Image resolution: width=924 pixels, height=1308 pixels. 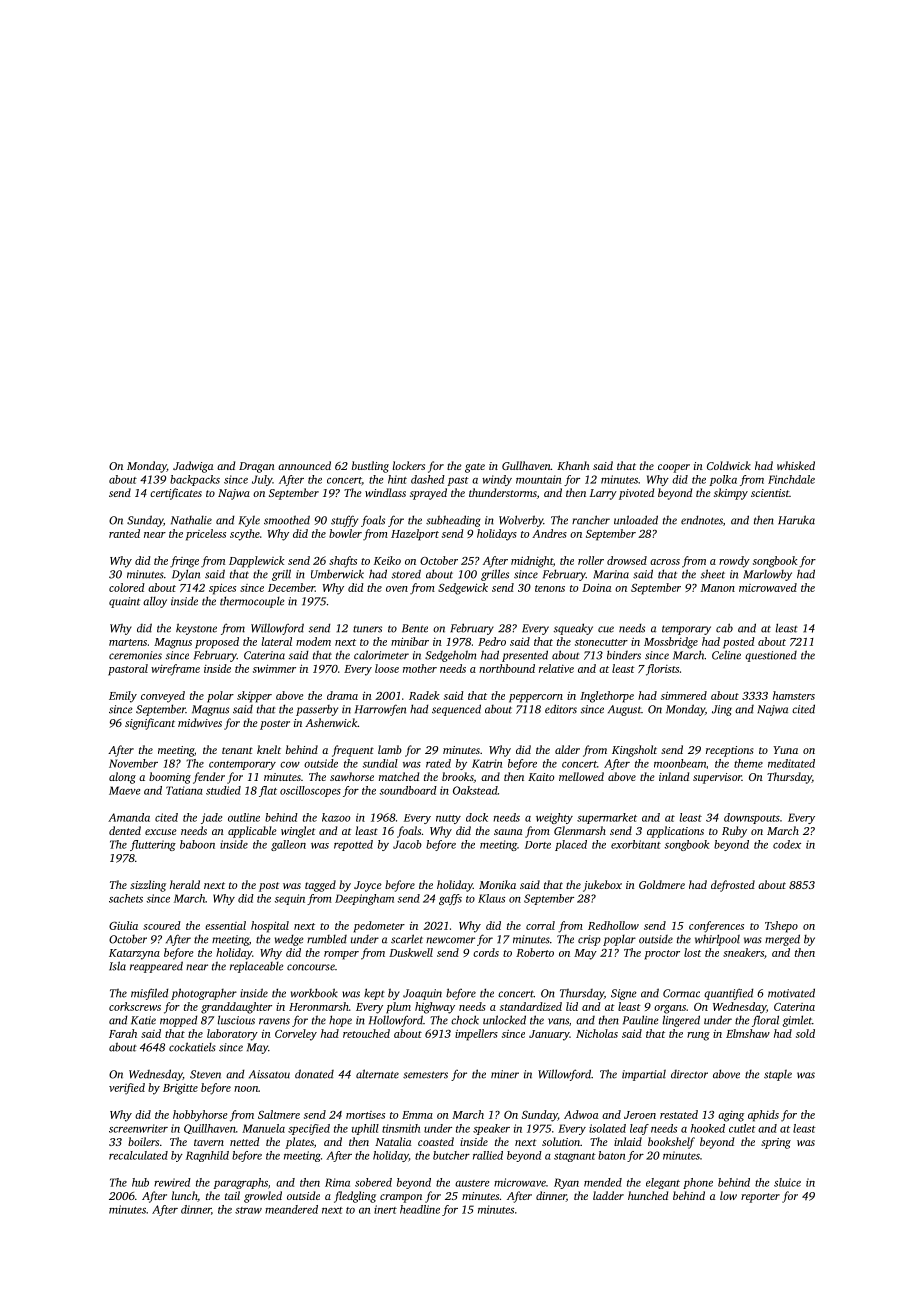 What do you see at coordinates (290, 899) in the document?
I see `sequin` at bounding box center [290, 899].
